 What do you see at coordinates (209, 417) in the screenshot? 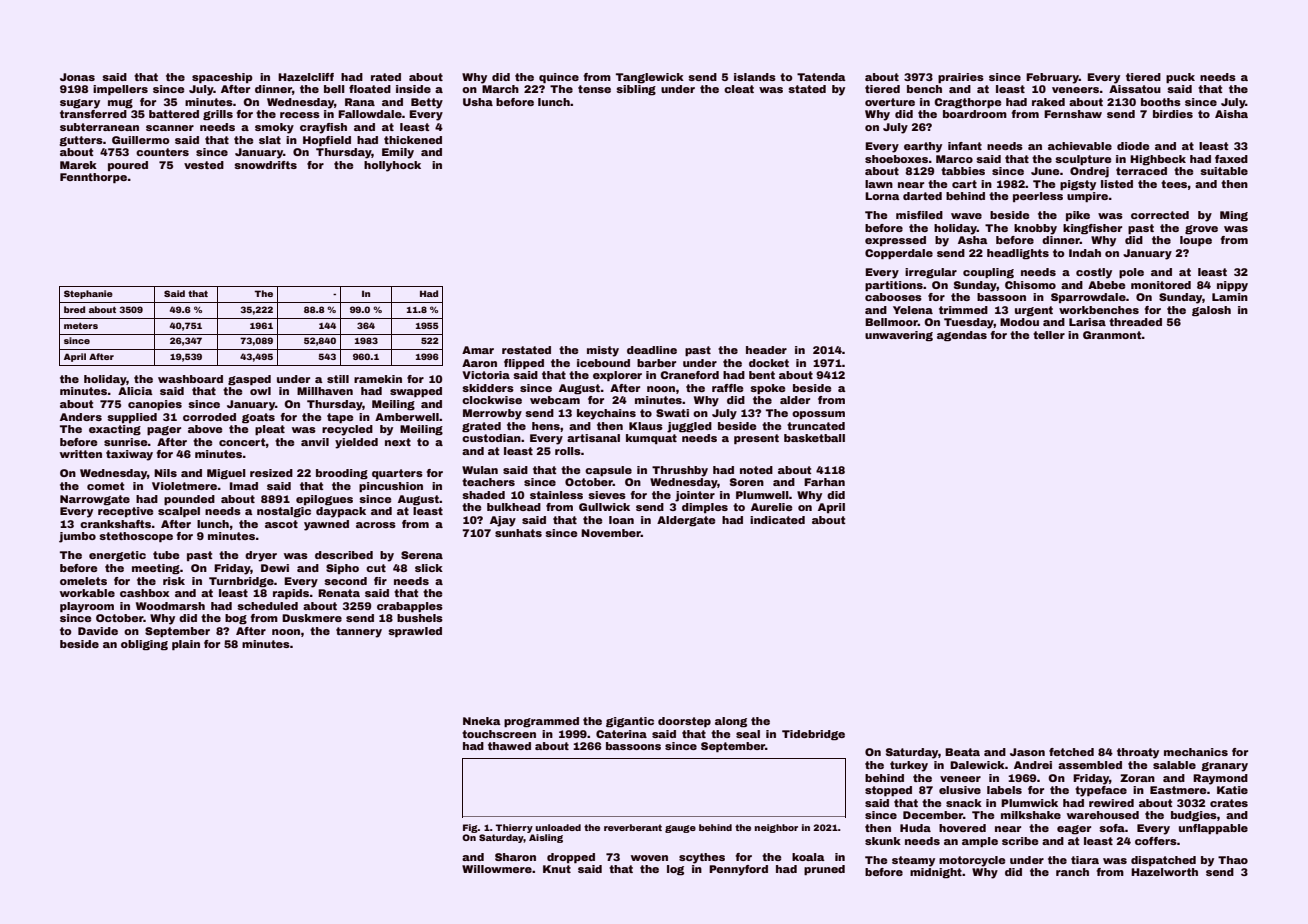
I see `corroded` at bounding box center [209, 417].
